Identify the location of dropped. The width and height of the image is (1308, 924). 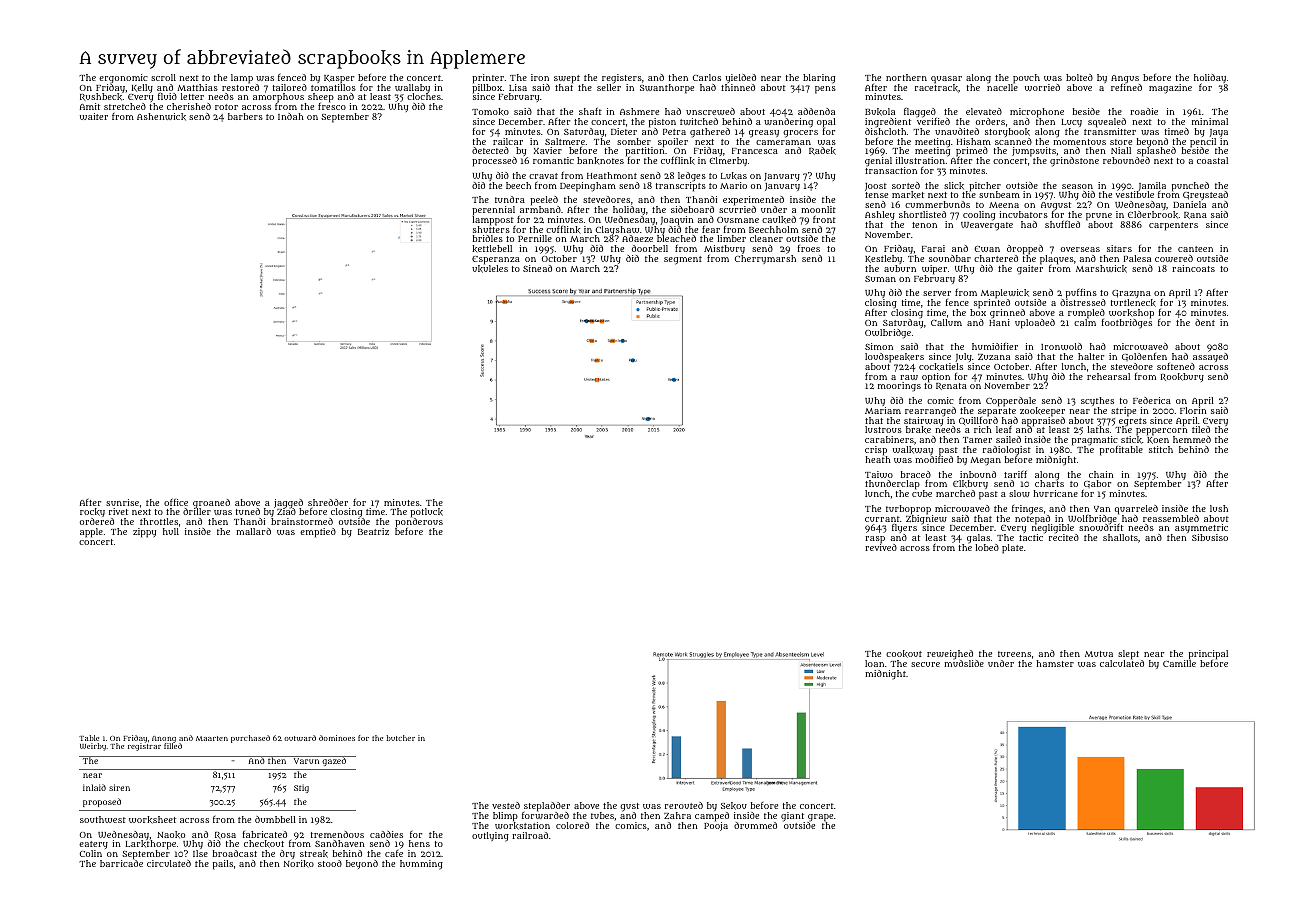
(1025, 250).
